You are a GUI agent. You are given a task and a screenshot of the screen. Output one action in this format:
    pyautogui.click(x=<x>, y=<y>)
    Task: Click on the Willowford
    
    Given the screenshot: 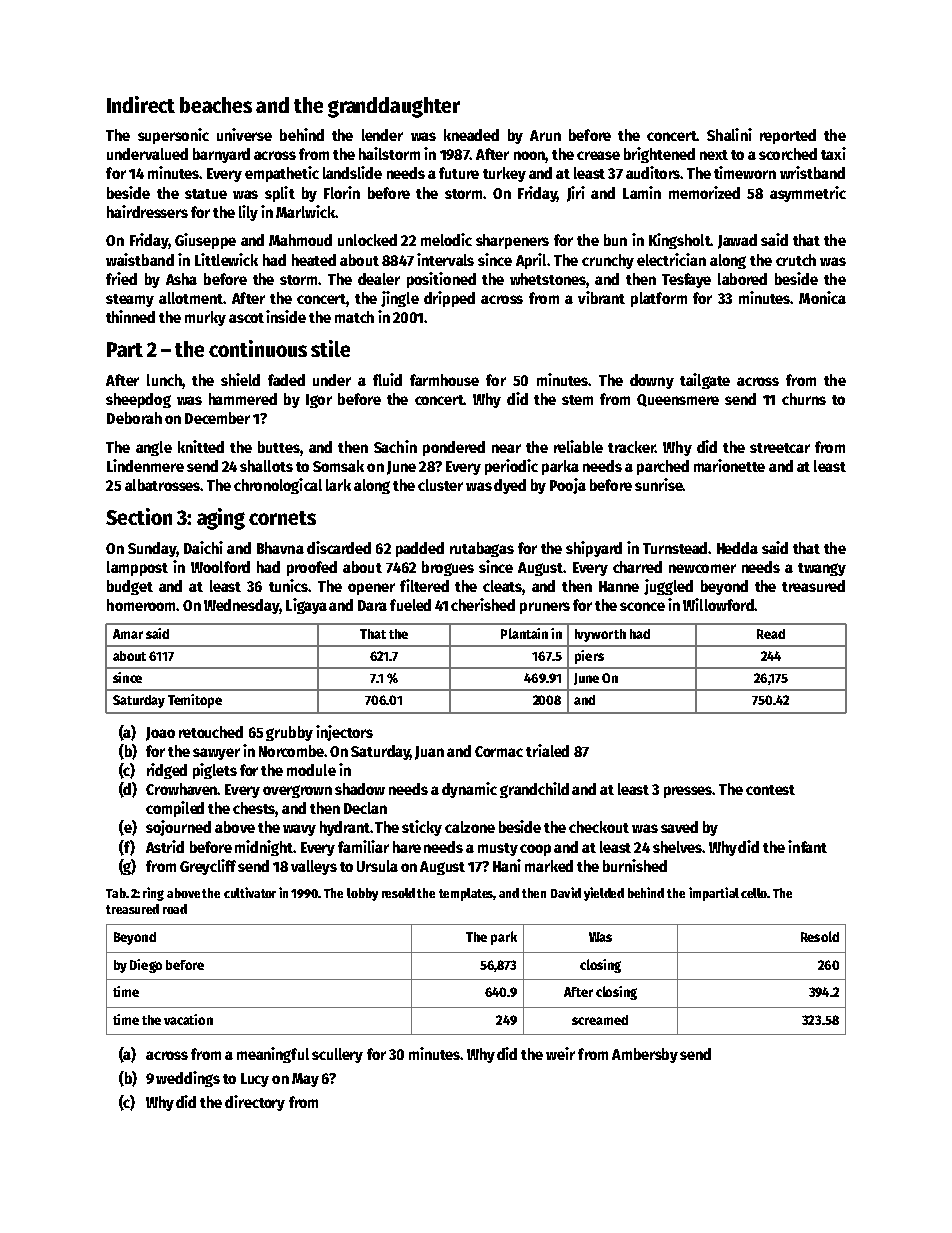 What is the action you would take?
    pyautogui.click(x=718, y=604)
